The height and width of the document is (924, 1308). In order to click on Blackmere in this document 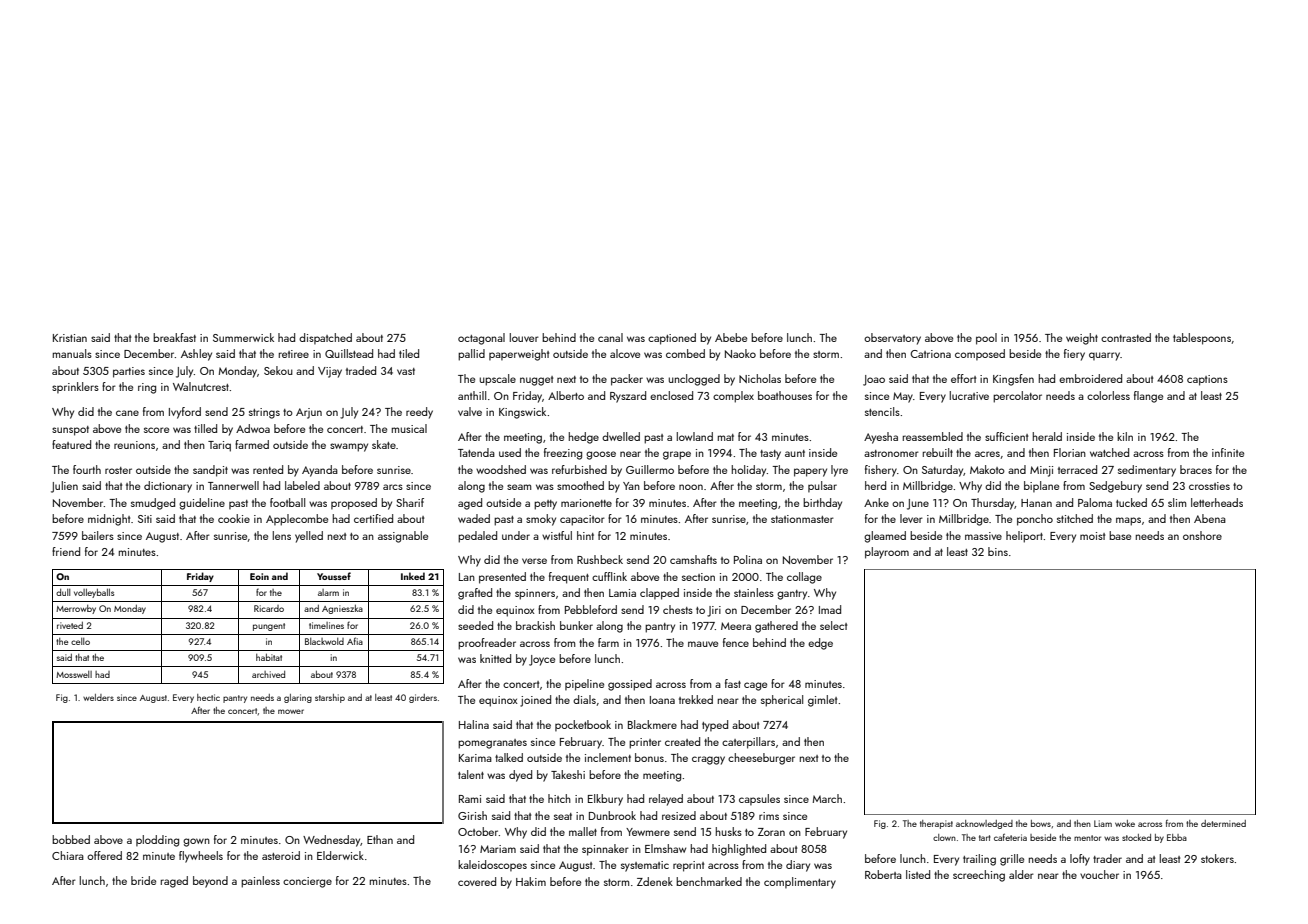, I will do `click(652, 724)`.
